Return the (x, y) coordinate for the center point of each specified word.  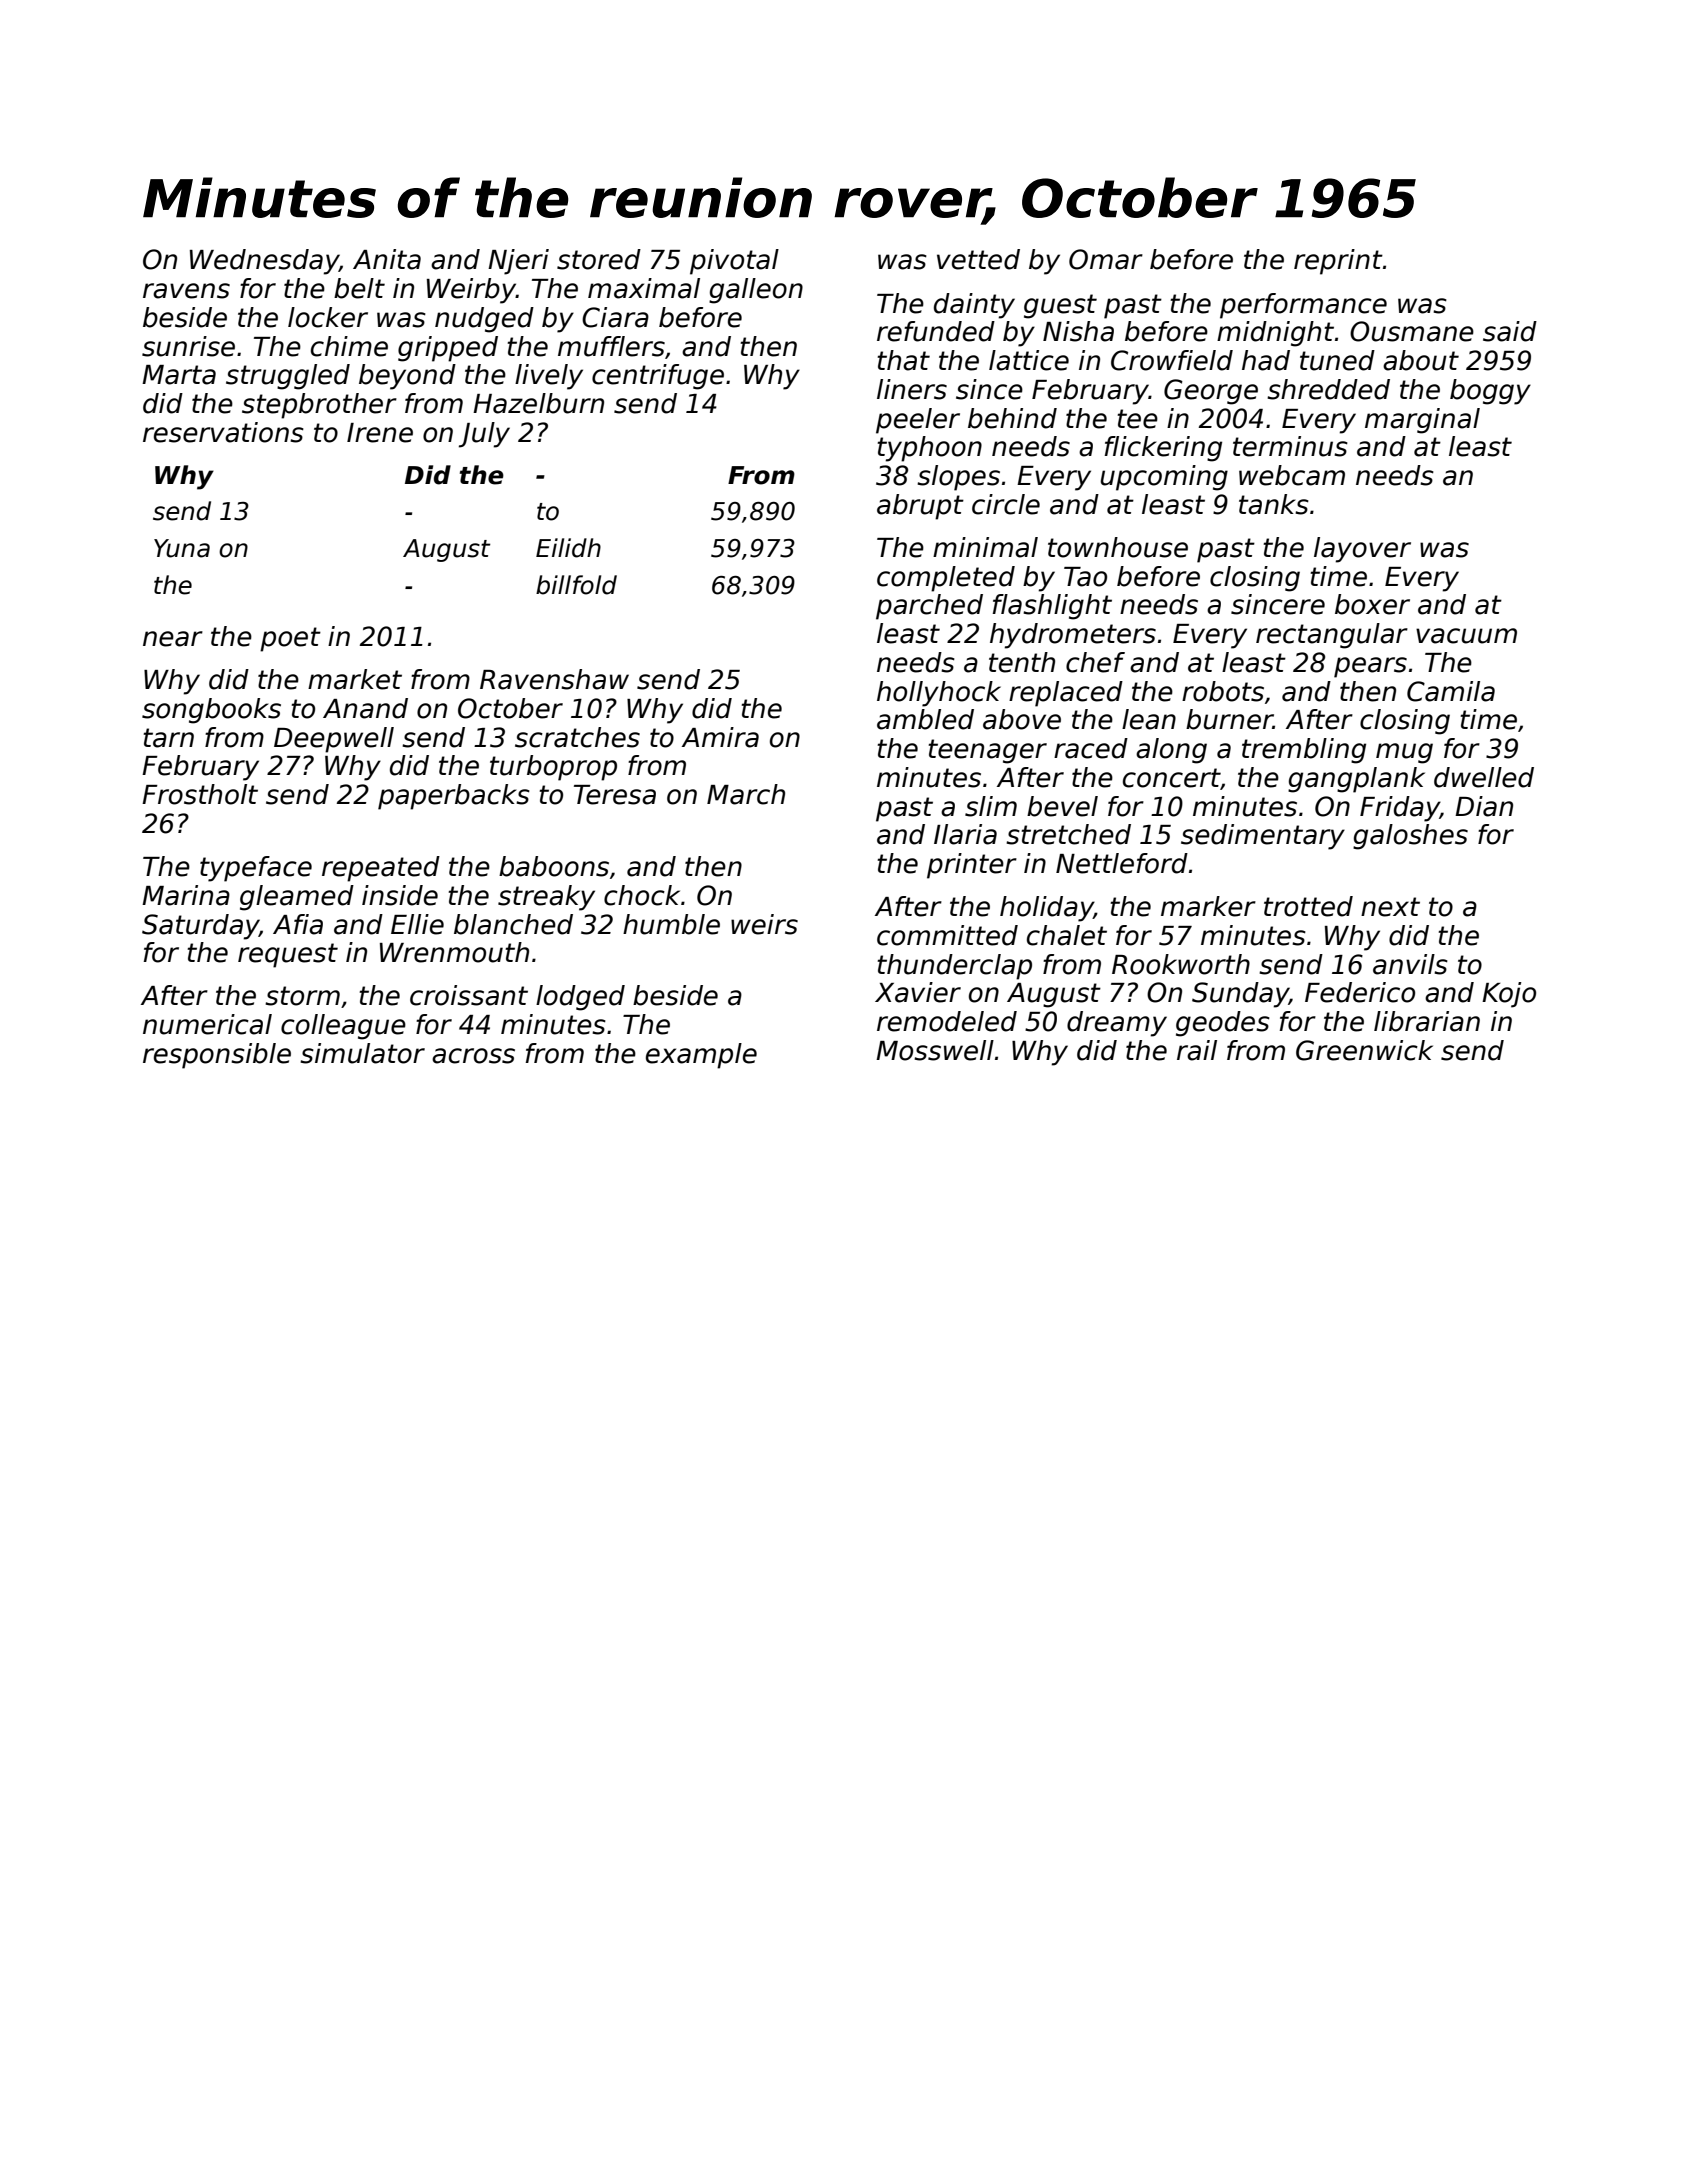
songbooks (211, 711)
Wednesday (264, 262)
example (701, 1056)
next (1390, 907)
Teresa (615, 795)
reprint (1338, 262)
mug (1404, 753)
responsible (217, 1056)
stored (599, 259)
